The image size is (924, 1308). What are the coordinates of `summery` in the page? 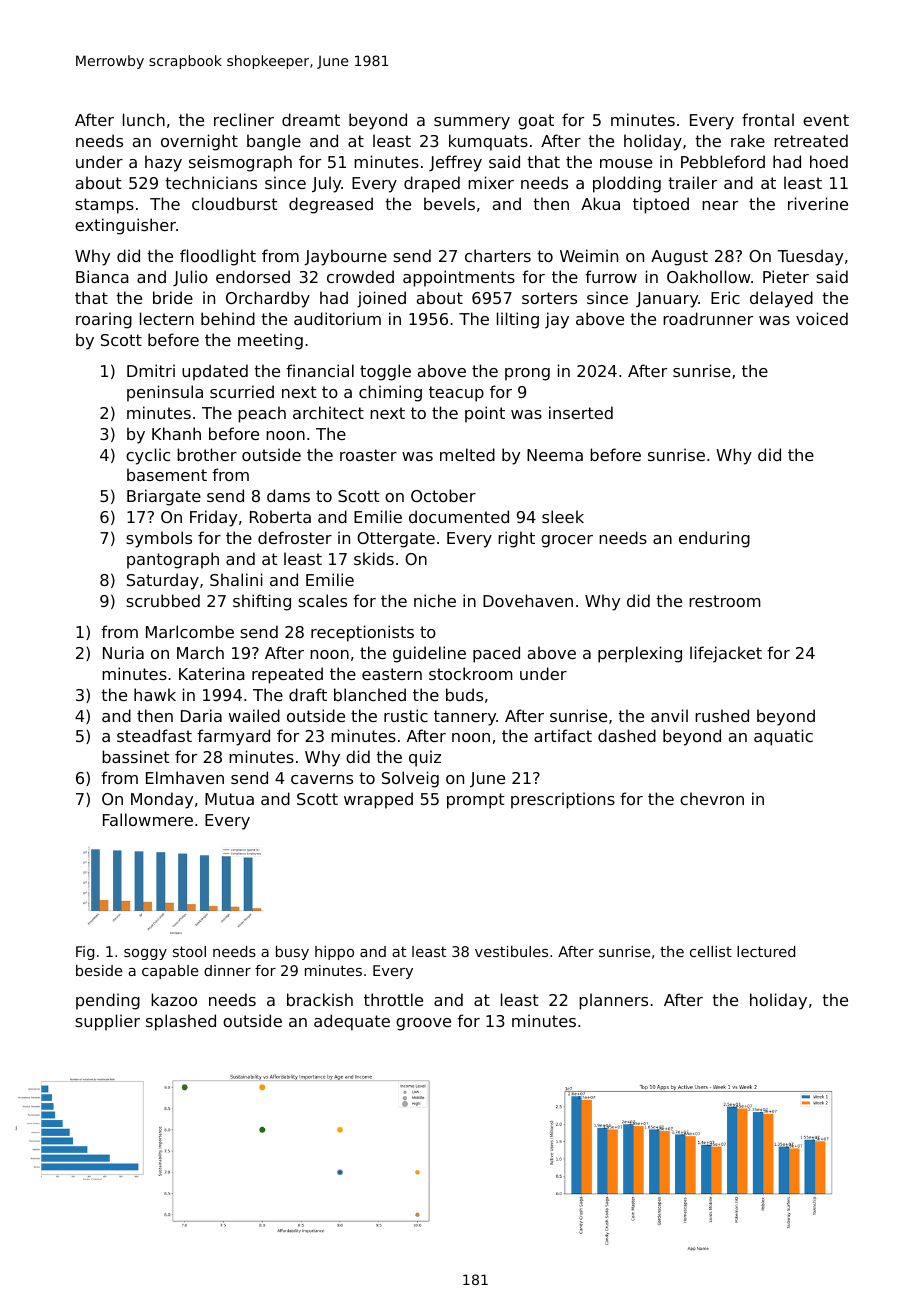 It's located at (472, 123).
